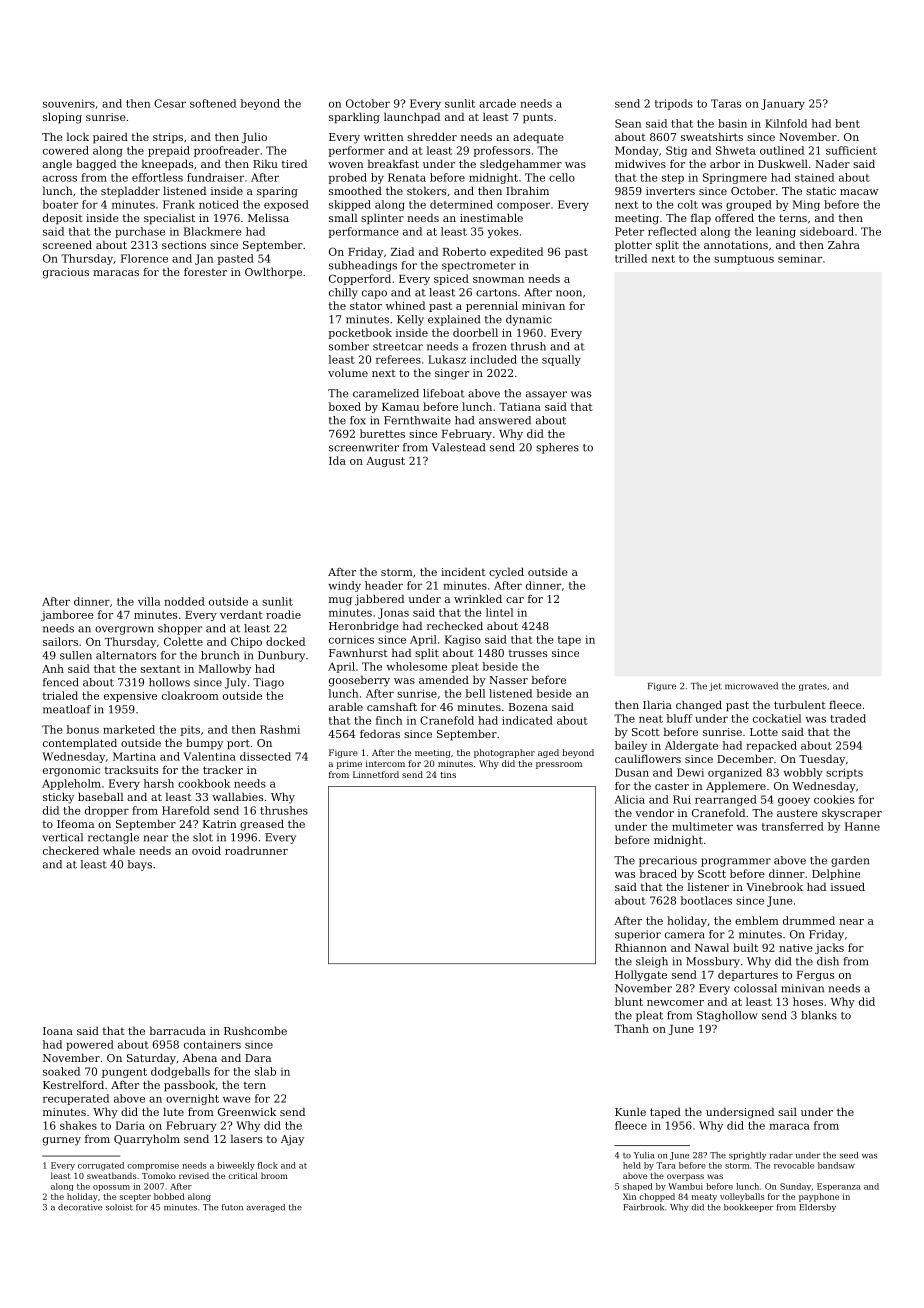  Describe the element at coordinates (124, 1073) in the document. I see `pungent` at that location.
